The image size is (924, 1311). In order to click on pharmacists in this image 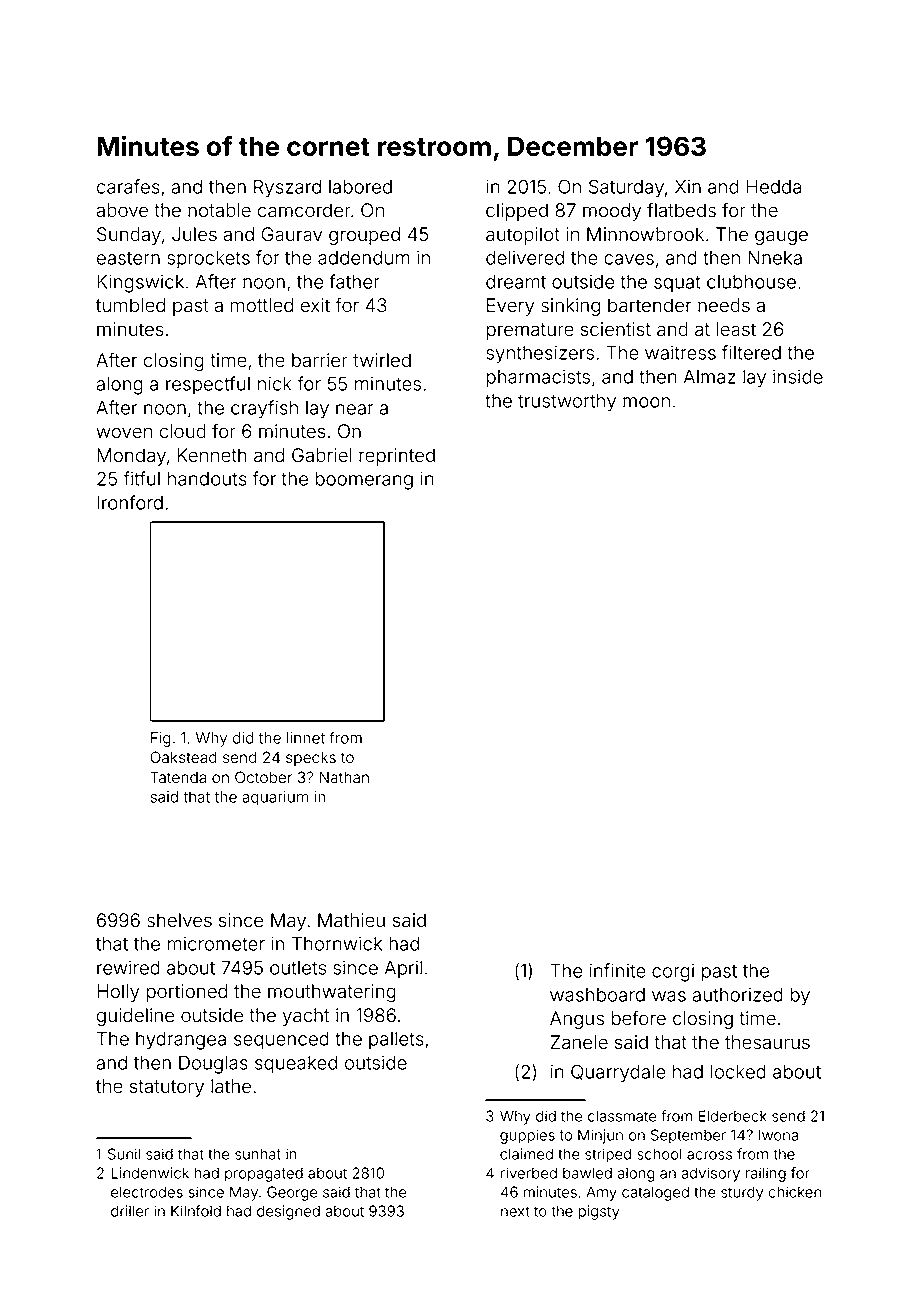, I will do `click(538, 378)`.
